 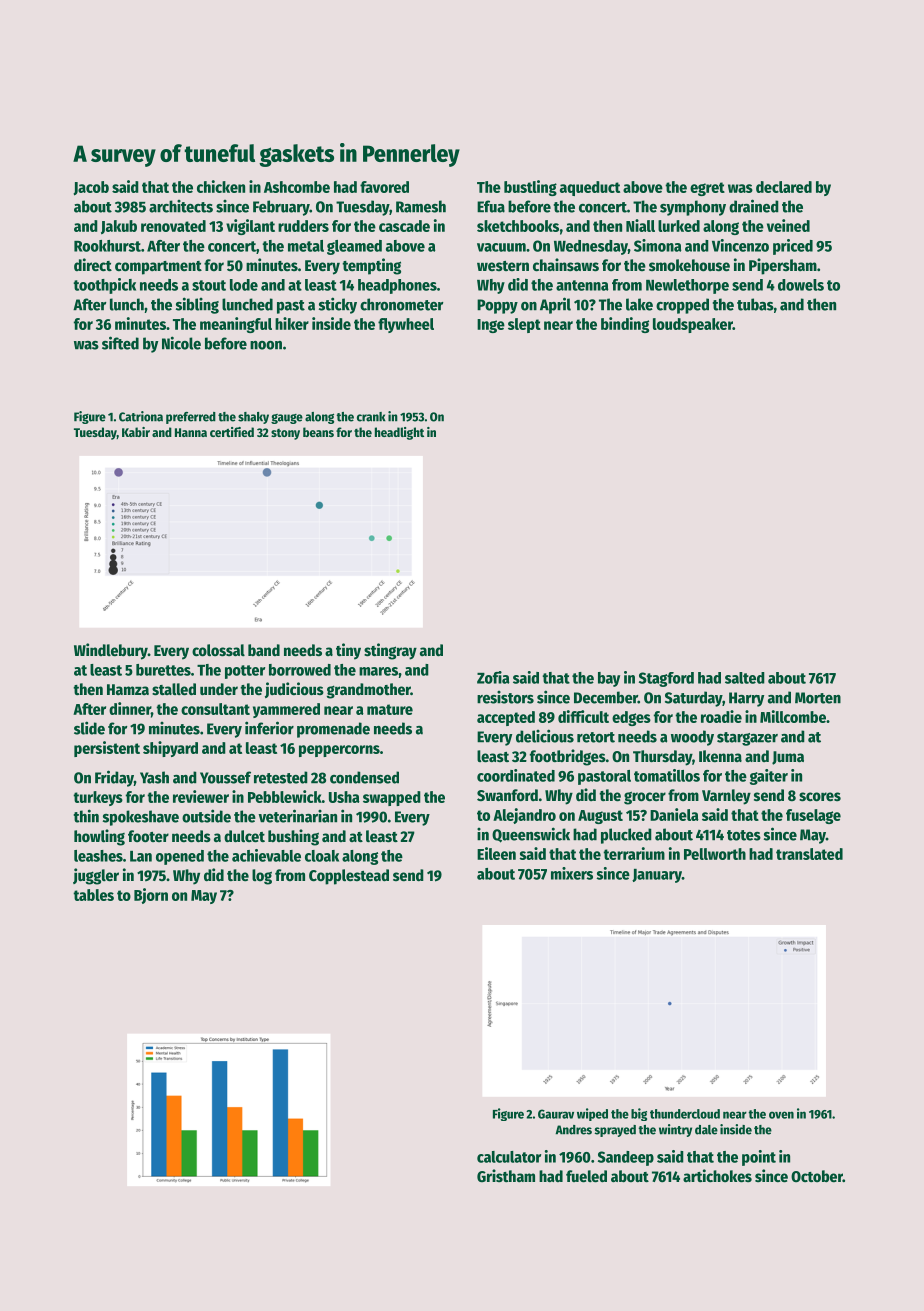 What do you see at coordinates (530, 188) in the screenshot?
I see `bustling` at bounding box center [530, 188].
